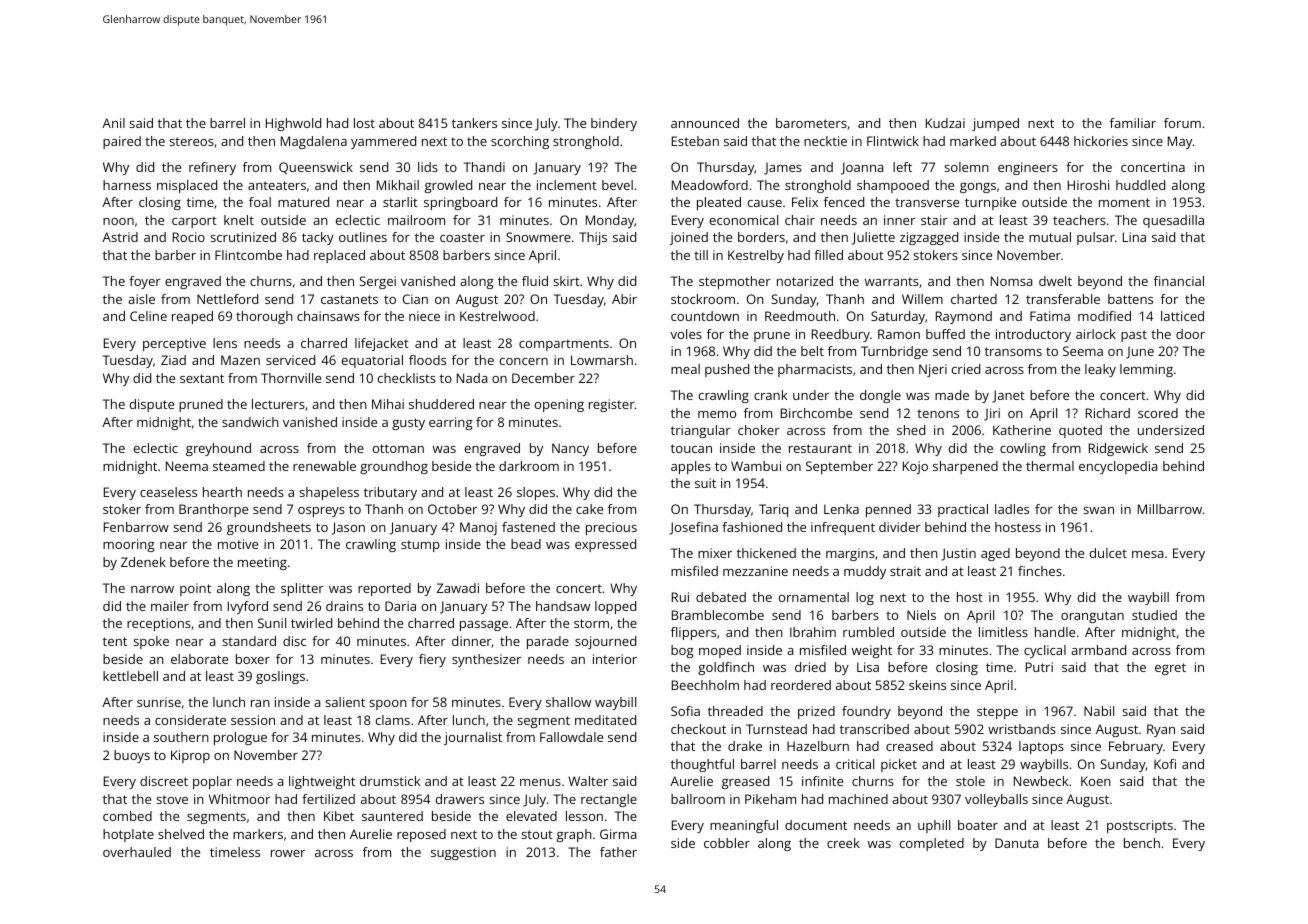 The height and width of the page is (924, 1308). Describe the element at coordinates (695, 141) in the page. I see `Esteban` at that location.
